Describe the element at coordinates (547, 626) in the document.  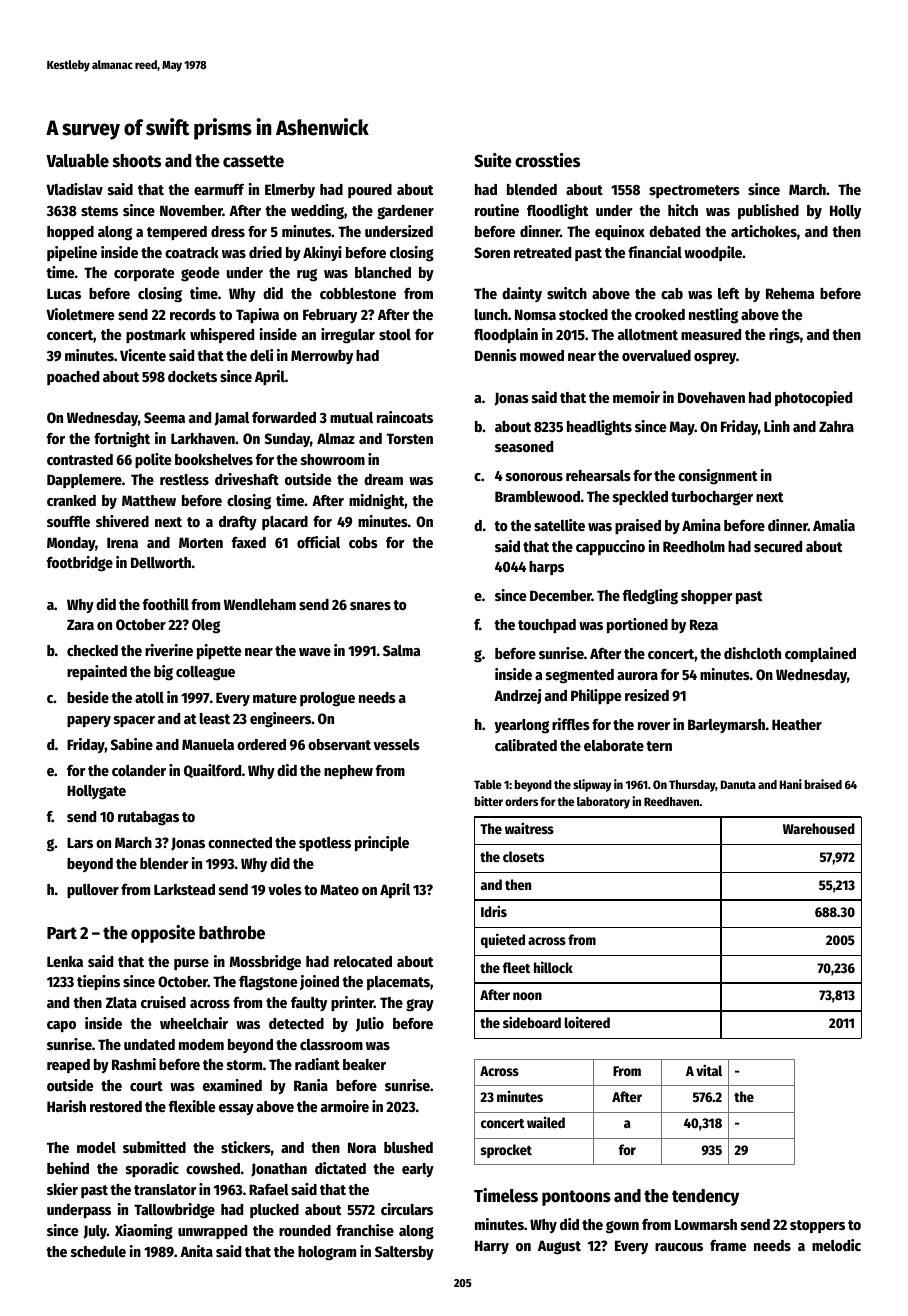
I see `touchpad` at that location.
